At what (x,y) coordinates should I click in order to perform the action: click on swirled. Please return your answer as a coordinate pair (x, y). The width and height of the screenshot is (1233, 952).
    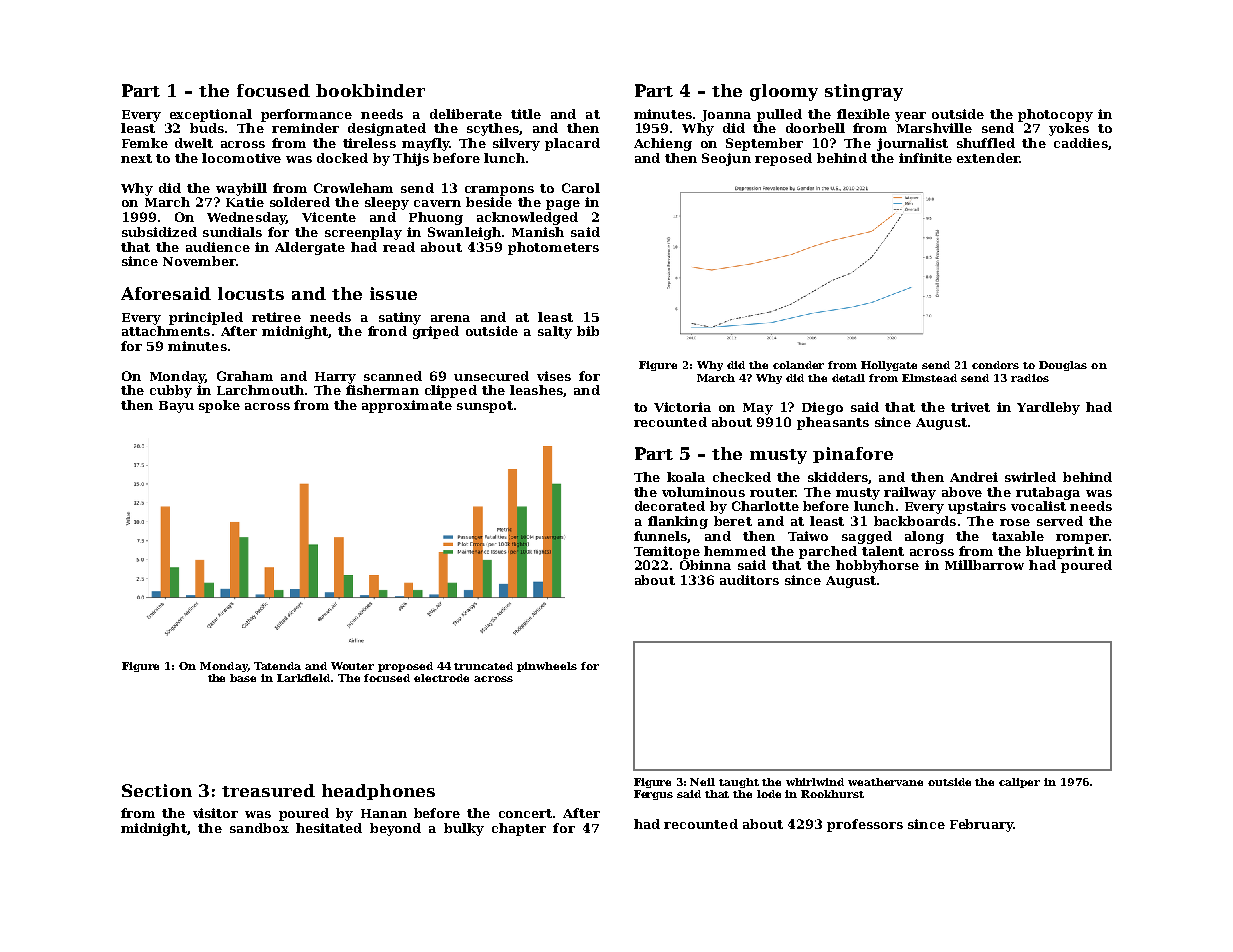
    Looking at the image, I should click on (1030, 477).
